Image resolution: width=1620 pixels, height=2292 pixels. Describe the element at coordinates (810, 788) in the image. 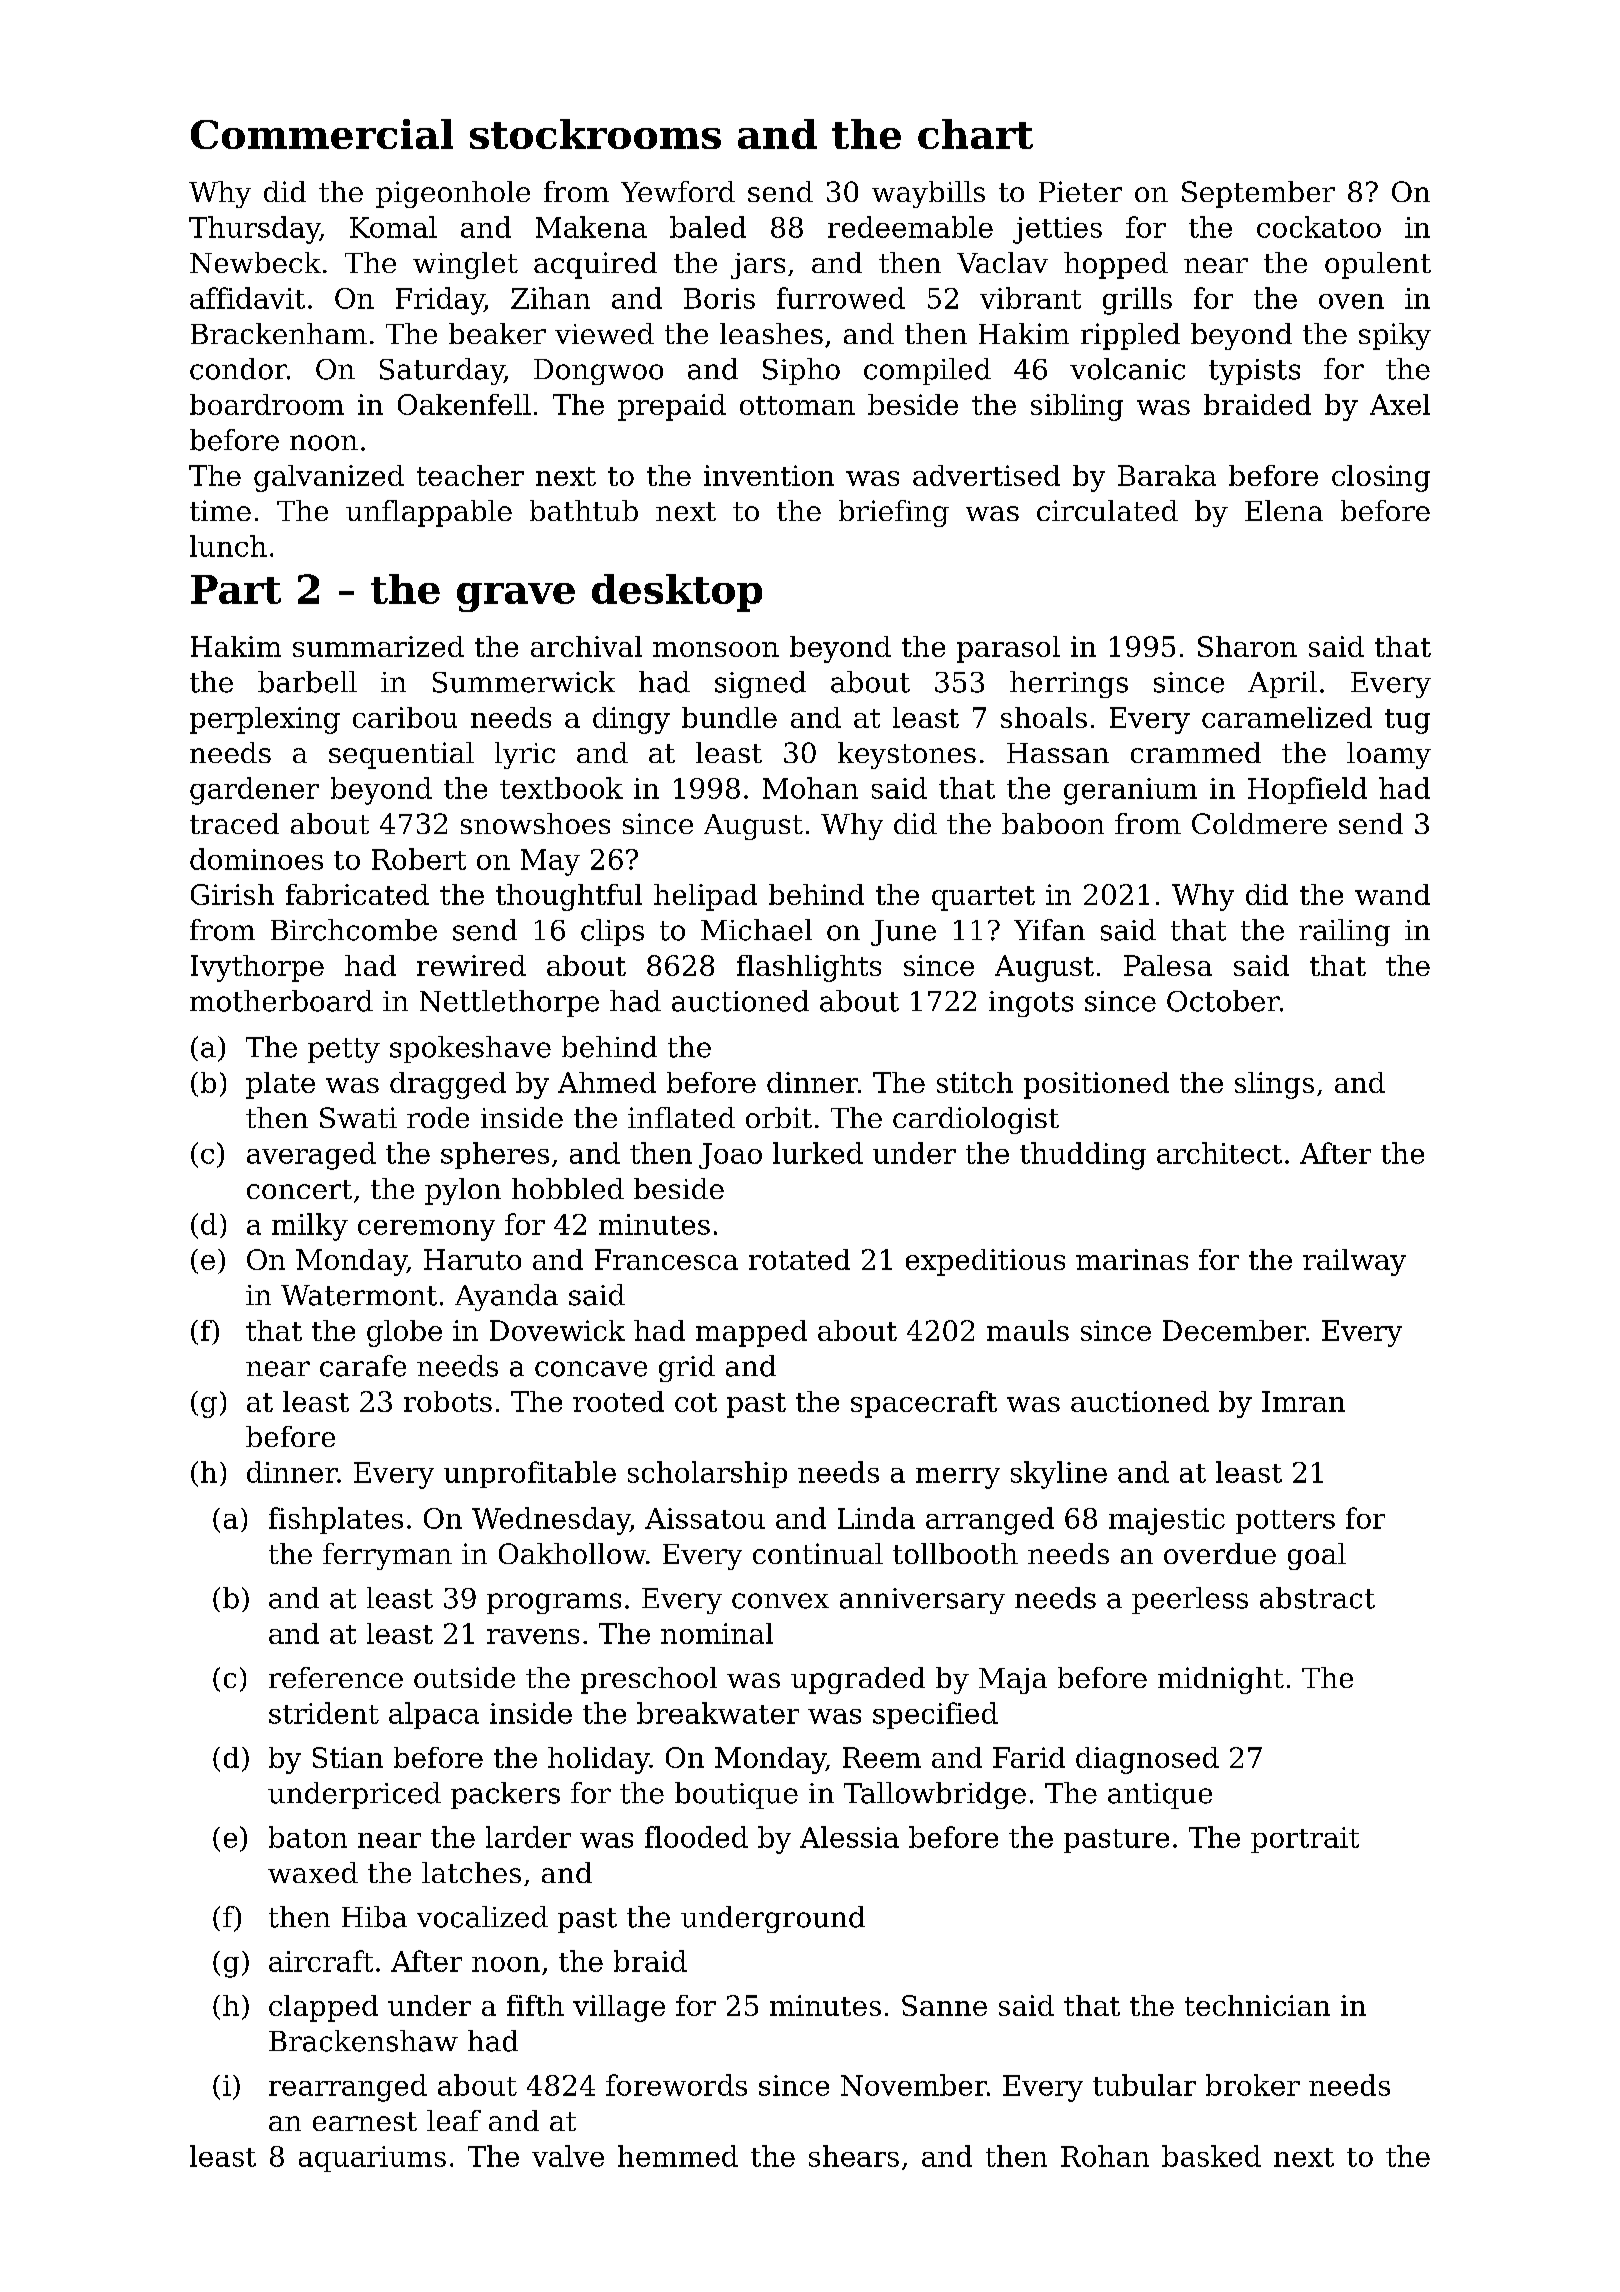

I see `Mohan` at that location.
